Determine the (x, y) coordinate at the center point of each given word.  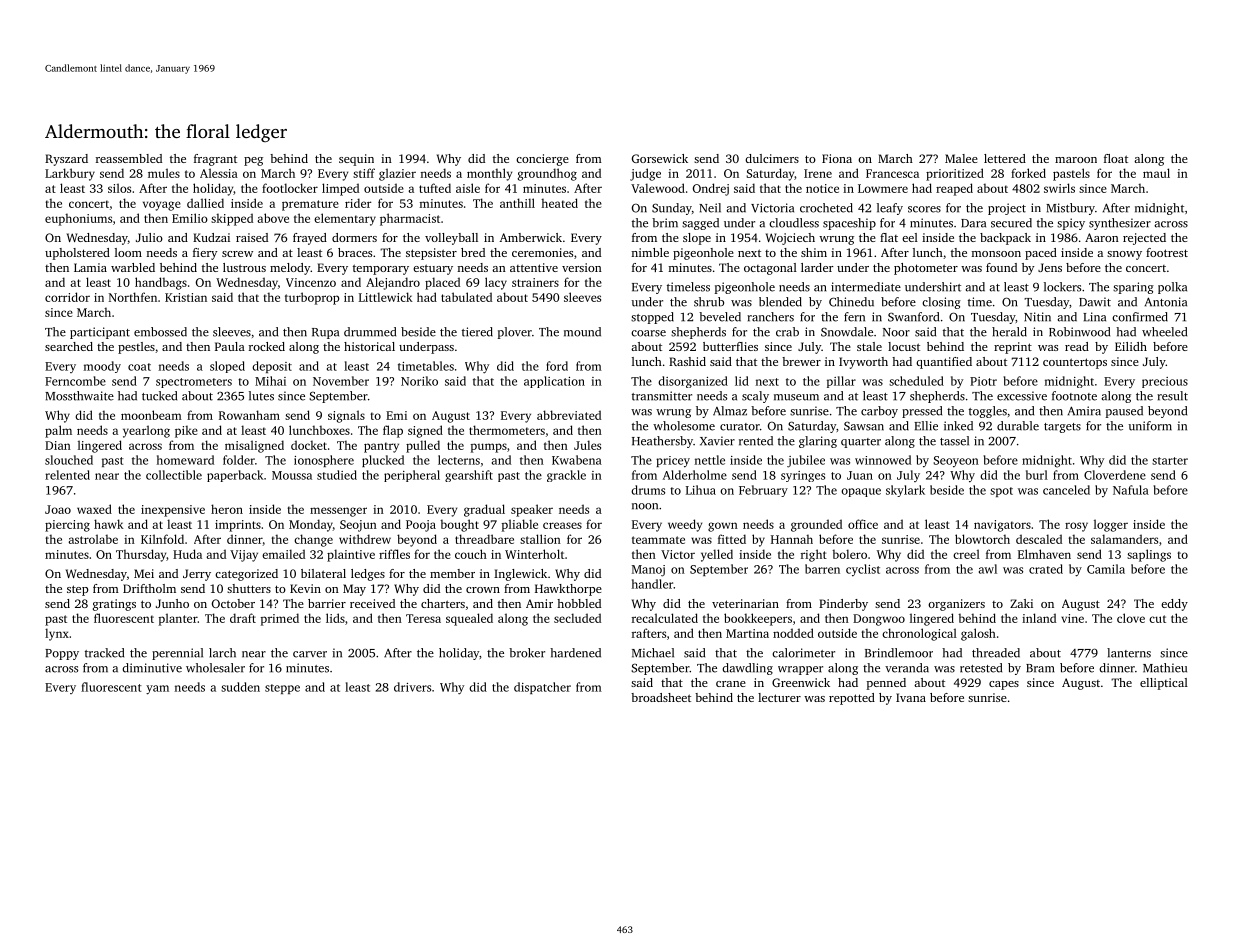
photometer (926, 269)
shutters (249, 588)
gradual (484, 510)
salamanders (1124, 539)
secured (1011, 223)
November (341, 381)
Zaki (1021, 603)
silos (119, 188)
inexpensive (173, 511)
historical (369, 346)
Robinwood (1079, 332)
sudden (240, 687)
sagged (700, 224)
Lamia (90, 267)
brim (665, 223)
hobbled (579, 603)
